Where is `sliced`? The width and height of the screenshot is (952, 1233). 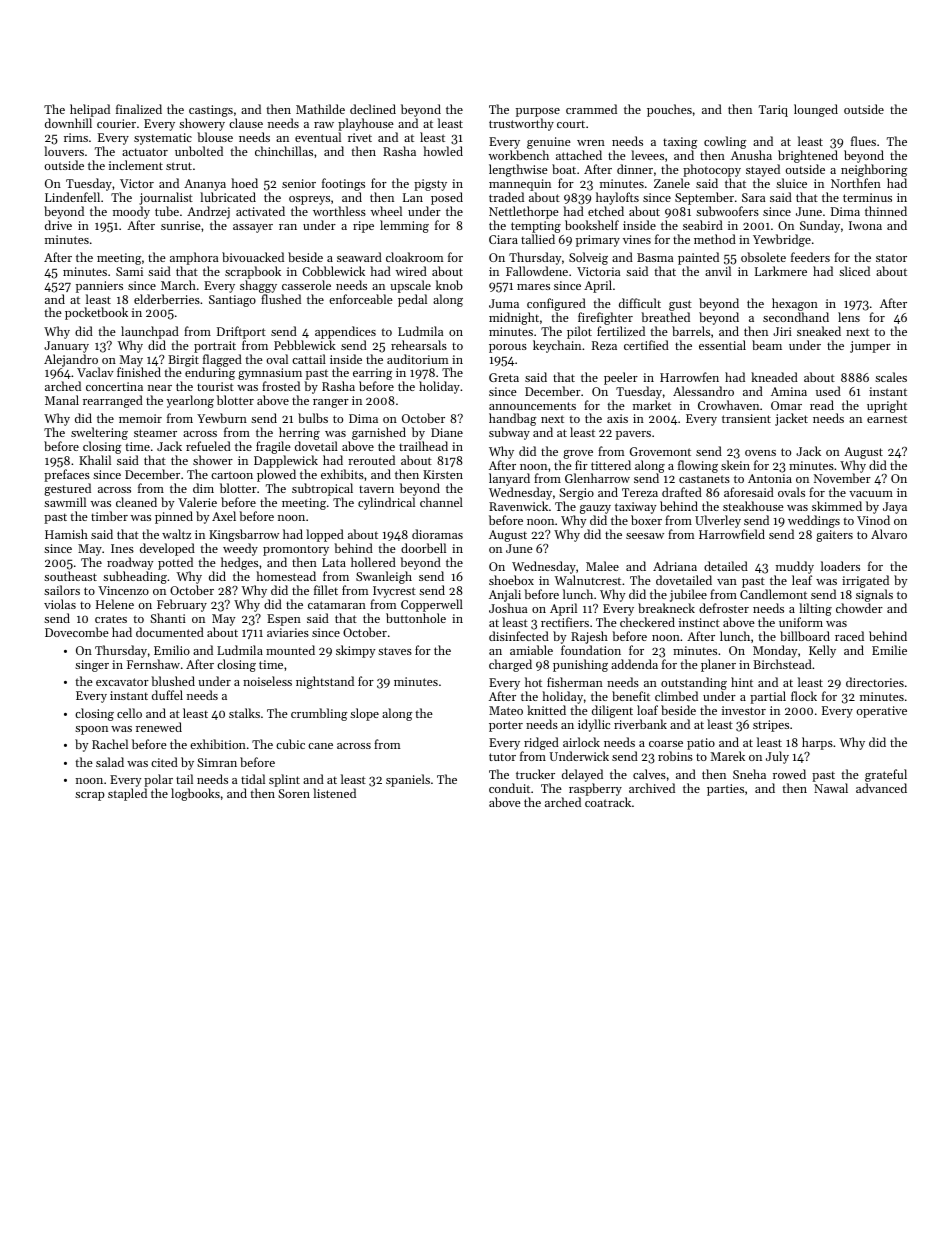 sliced is located at coordinates (854, 271).
